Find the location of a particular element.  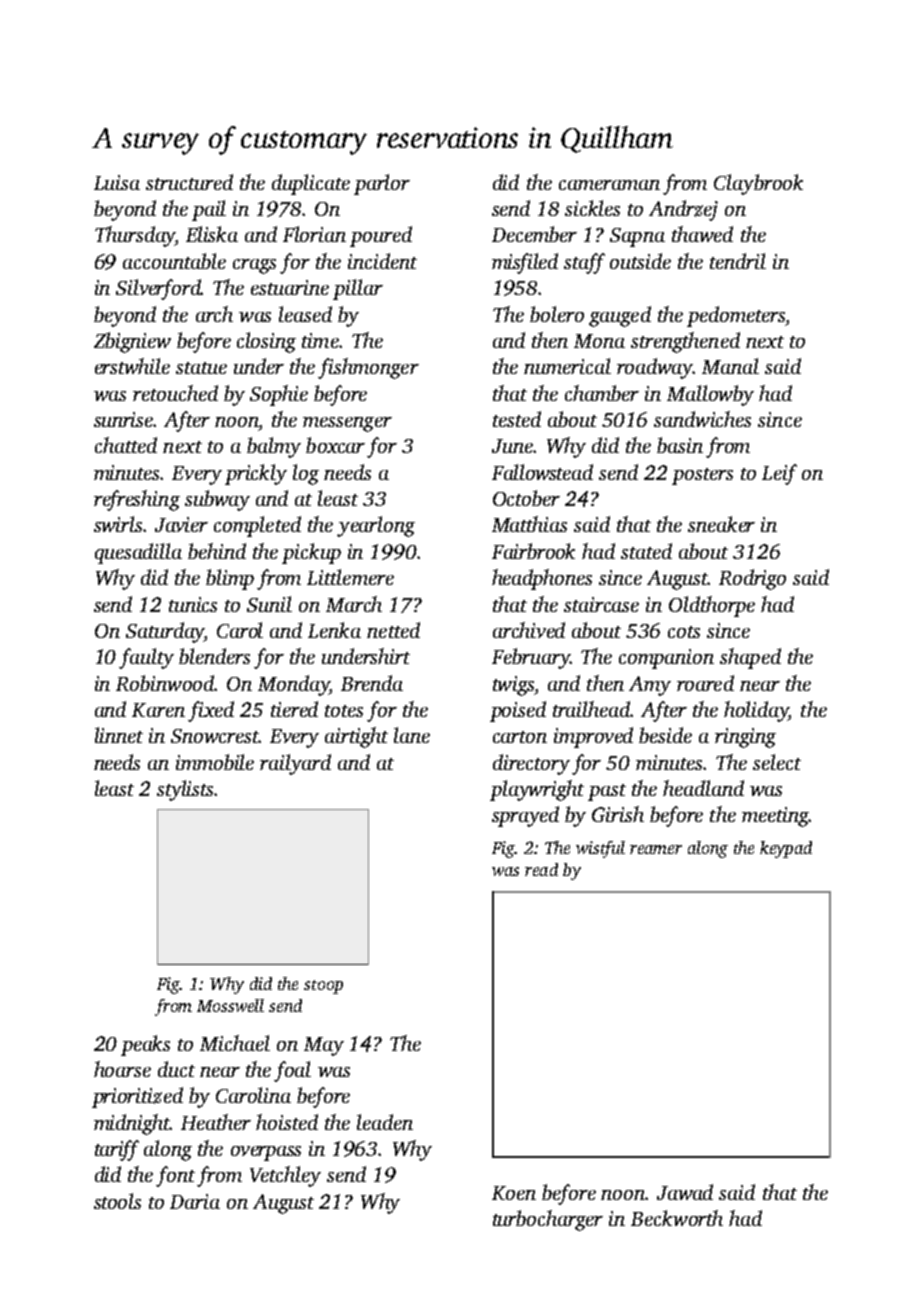

sandwiches is located at coordinates (702, 419).
